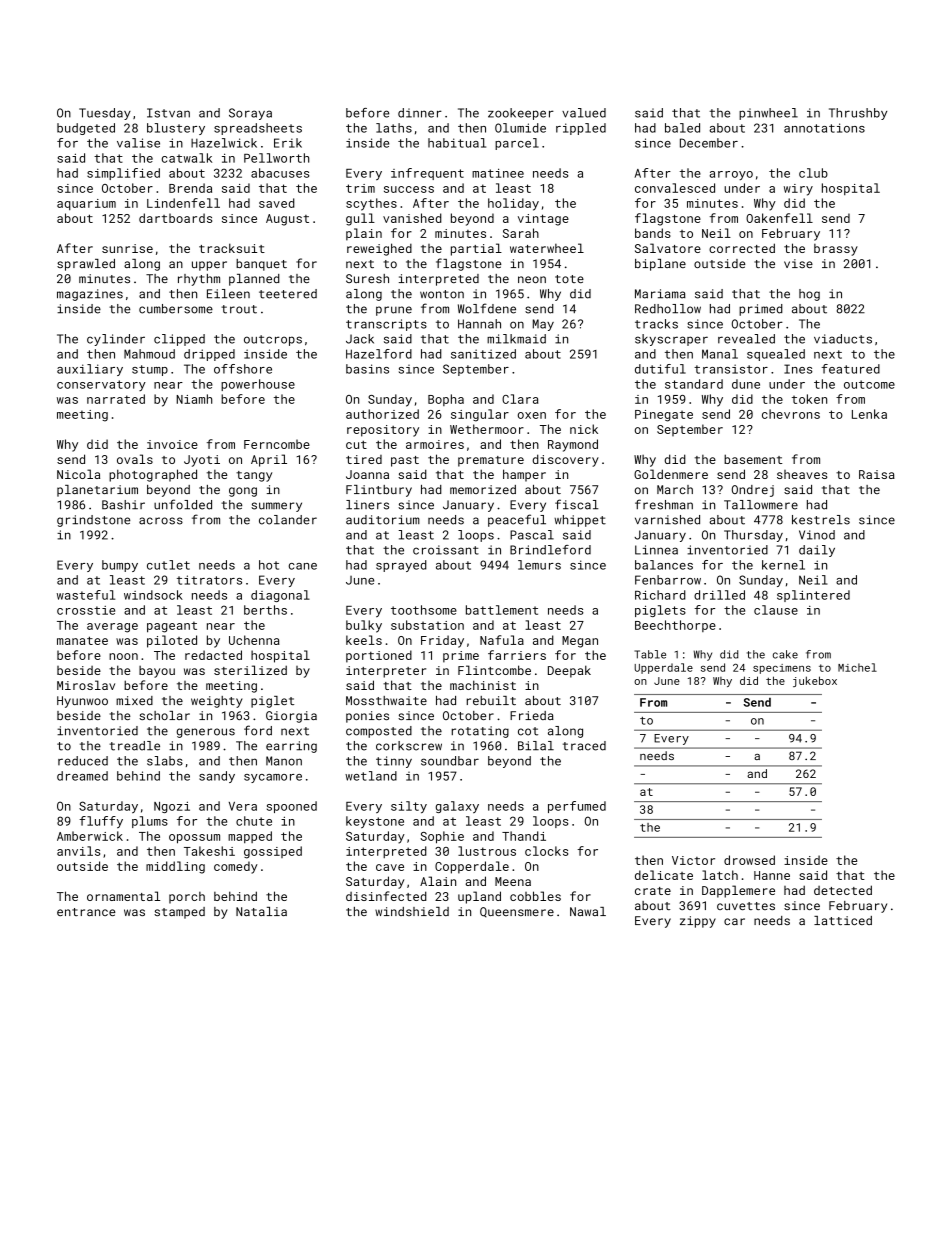  What do you see at coordinates (367, 474) in the page?
I see `Joanna` at bounding box center [367, 474].
